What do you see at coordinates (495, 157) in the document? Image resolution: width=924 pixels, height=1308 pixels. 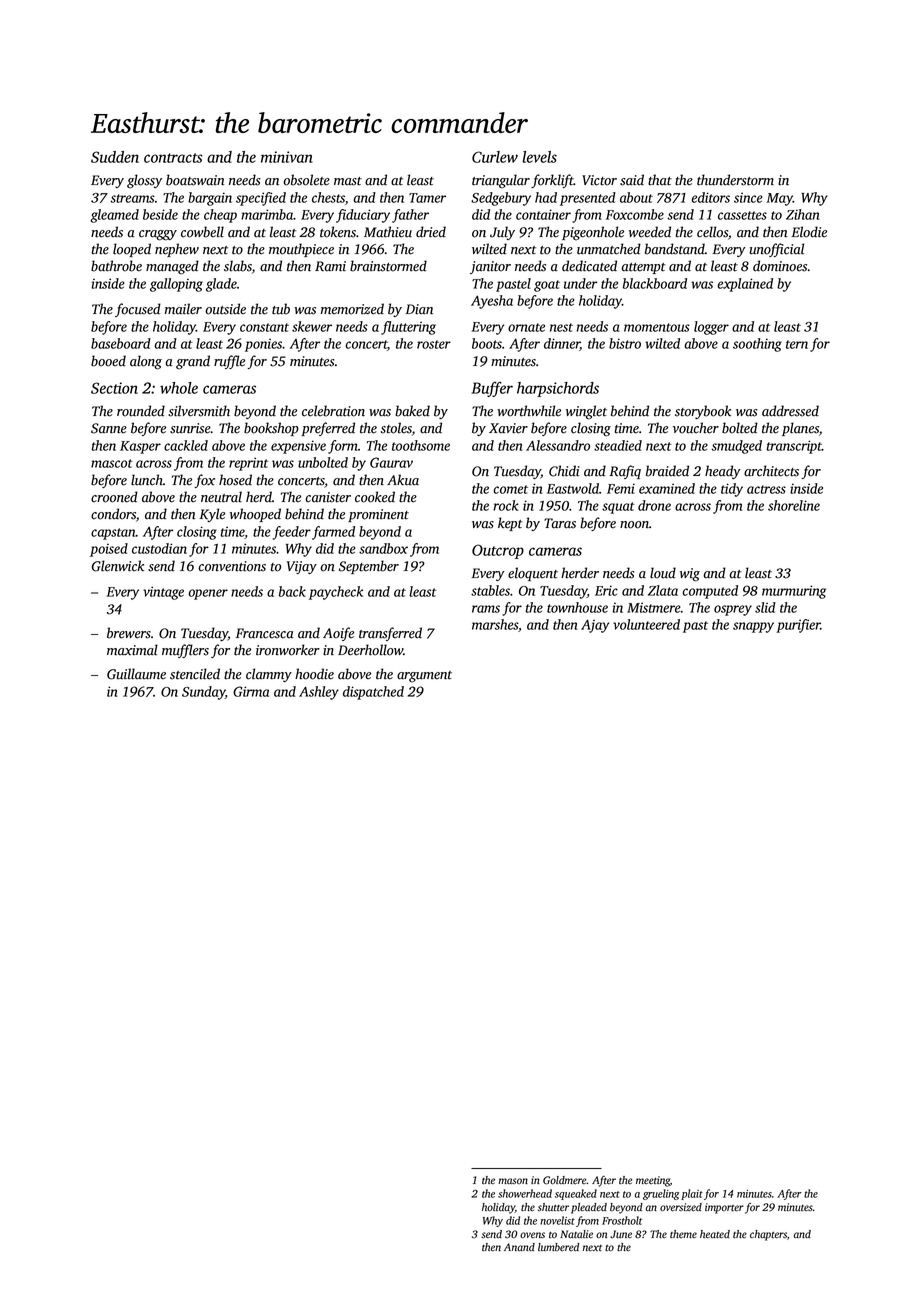 I see `Curlew` at bounding box center [495, 157].
